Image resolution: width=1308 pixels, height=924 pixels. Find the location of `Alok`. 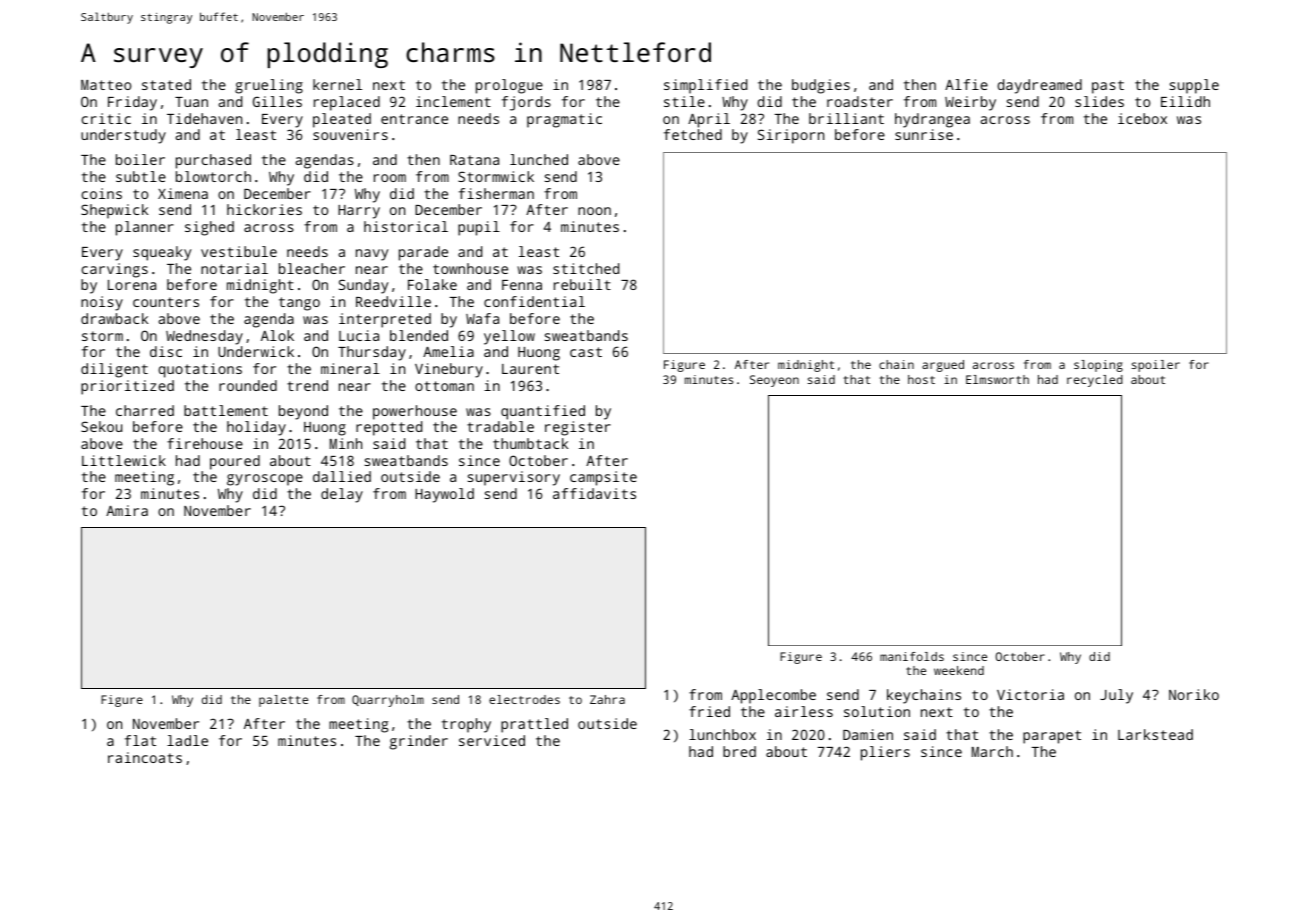

Alok is located at coordinates (277, 335).
